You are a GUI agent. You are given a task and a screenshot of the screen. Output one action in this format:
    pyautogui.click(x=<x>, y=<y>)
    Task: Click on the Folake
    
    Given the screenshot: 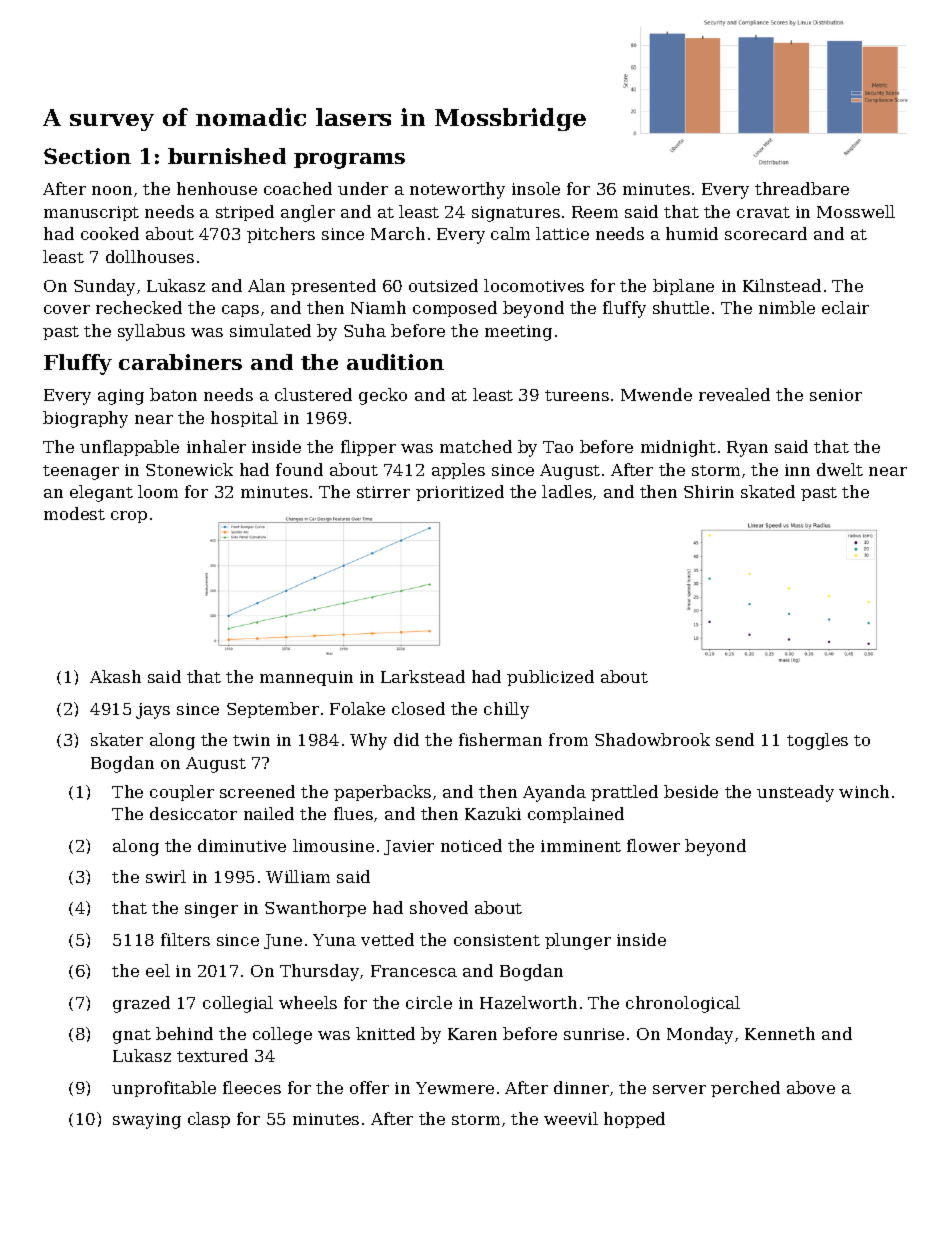 What is the action you would take?
    pyautogui.click(x=357, y=708)
